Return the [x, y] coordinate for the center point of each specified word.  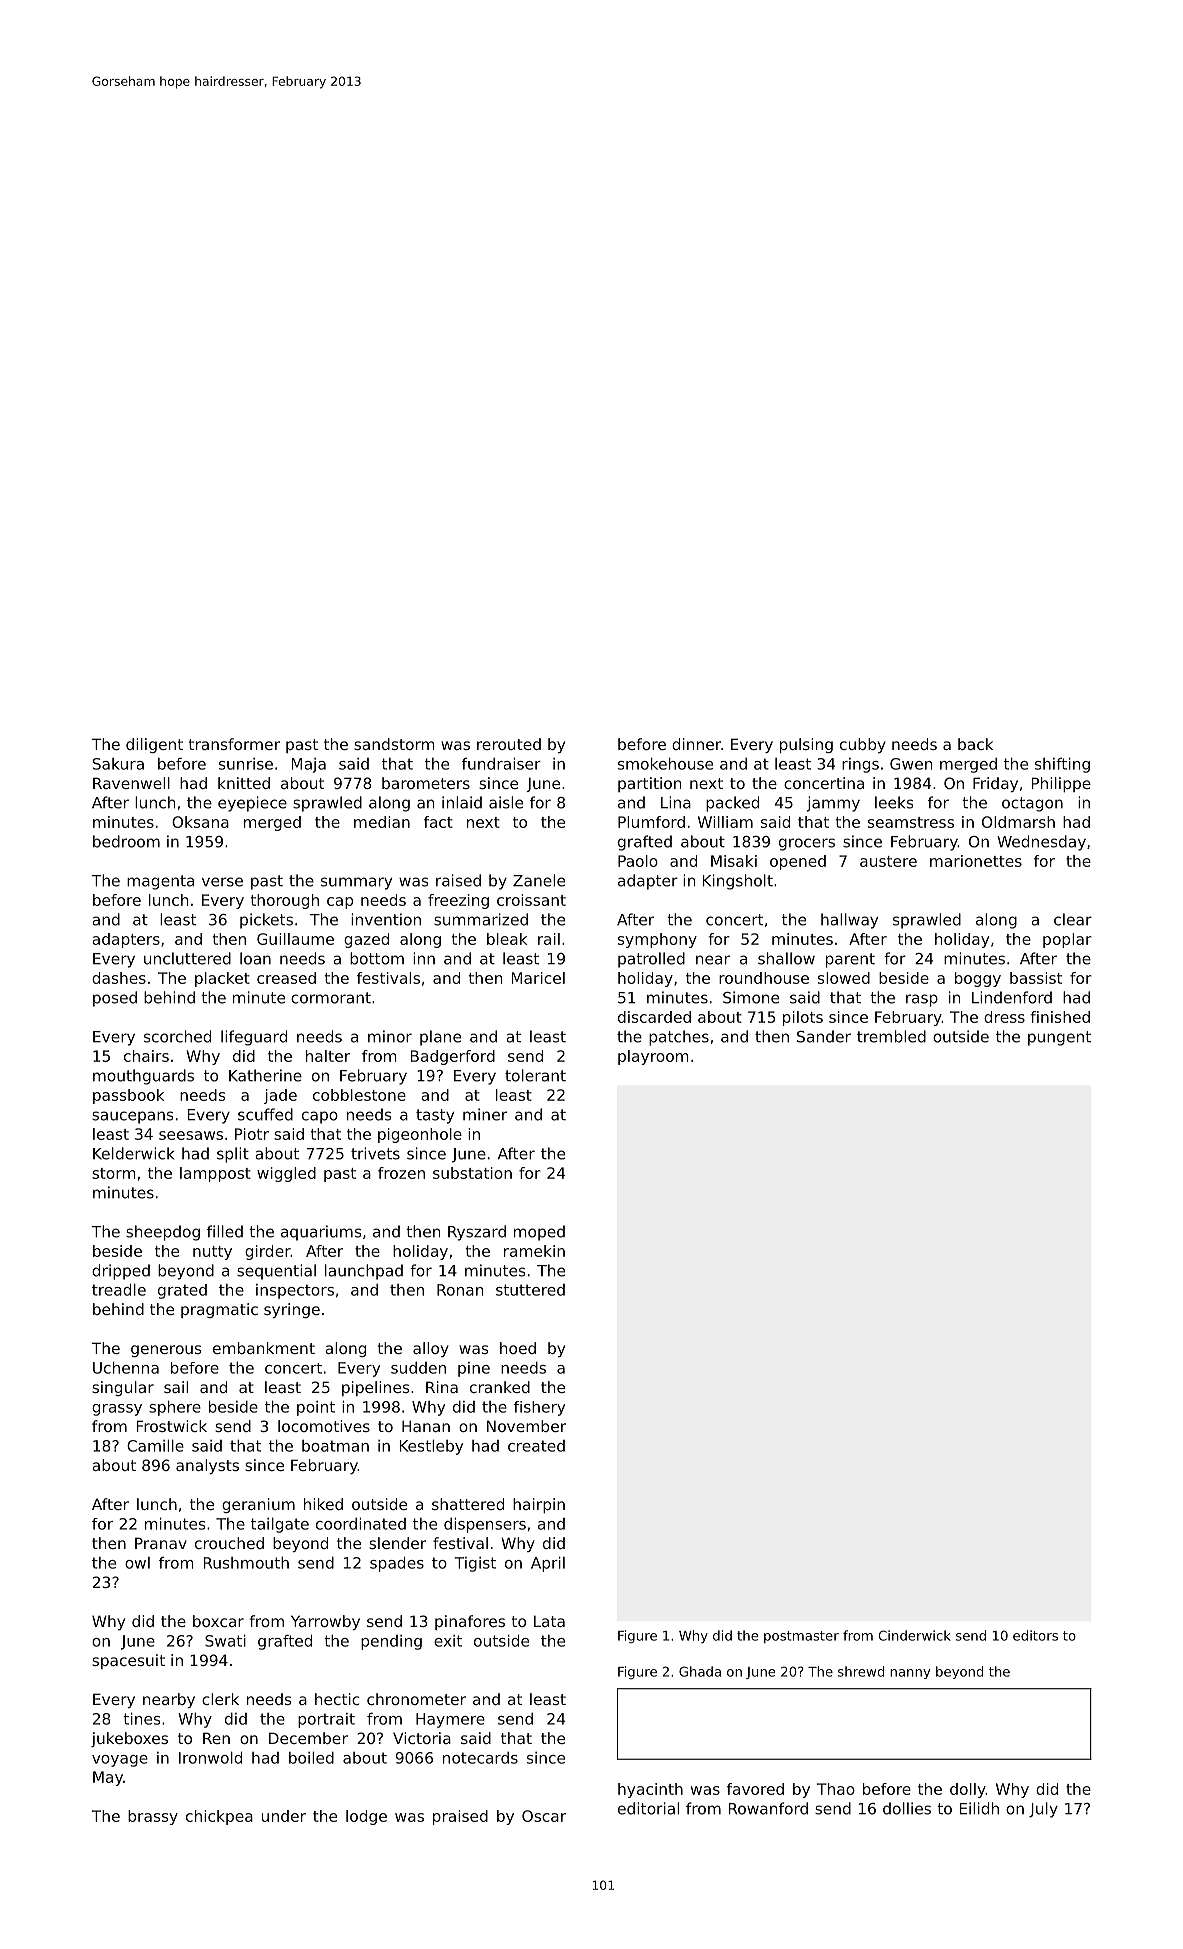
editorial [648, 1808]
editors [1035, 1635]
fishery [539, 1408]
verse [222, 882]
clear [1073, 919]
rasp [922, 1000]
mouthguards [143, 1077]
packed [732, 804]
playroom [653, 1057]
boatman [335, 1446]
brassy [153, 1817]
